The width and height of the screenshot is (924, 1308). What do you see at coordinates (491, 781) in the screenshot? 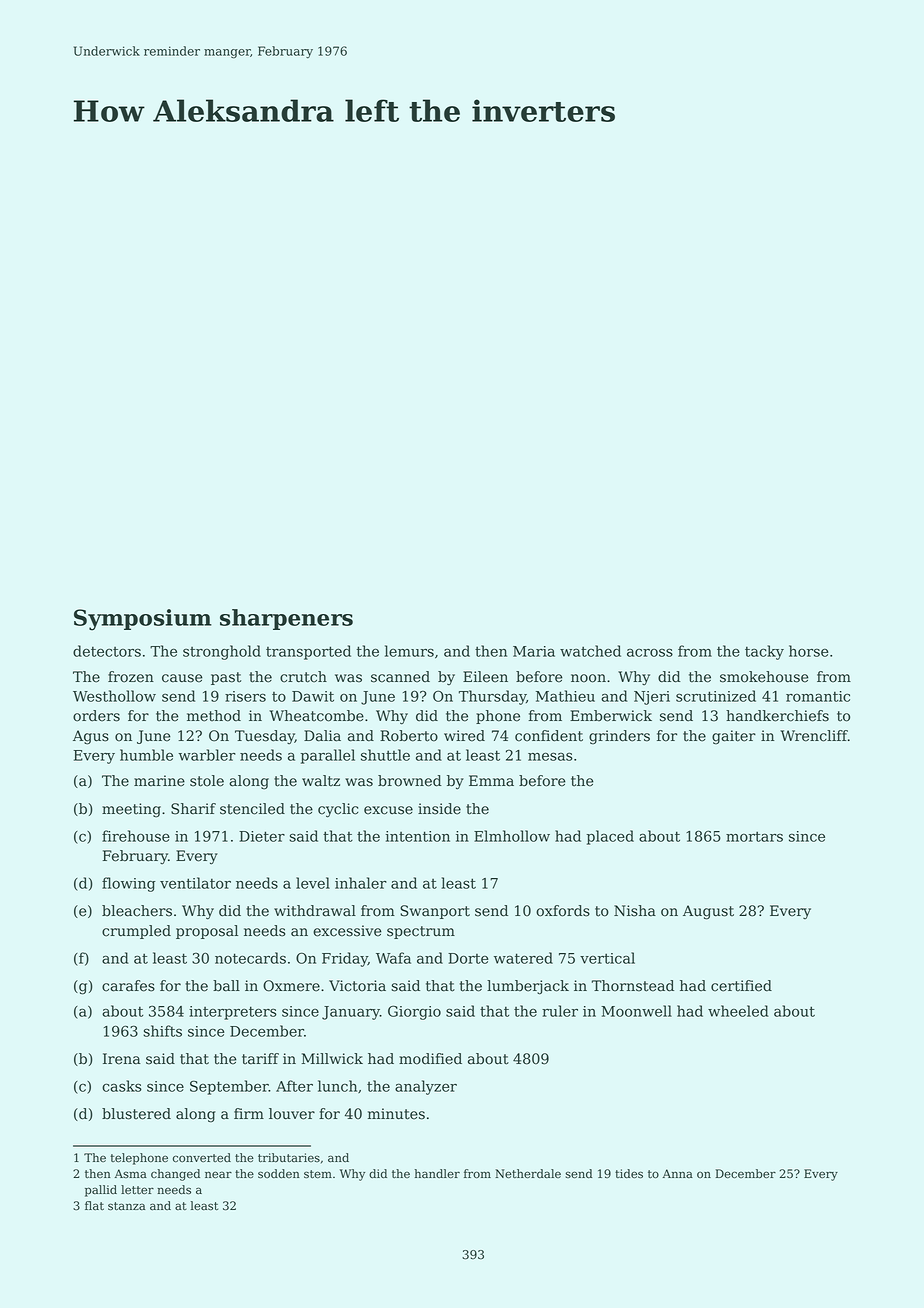
I see `Emma` at bounding box center [491, 781].
